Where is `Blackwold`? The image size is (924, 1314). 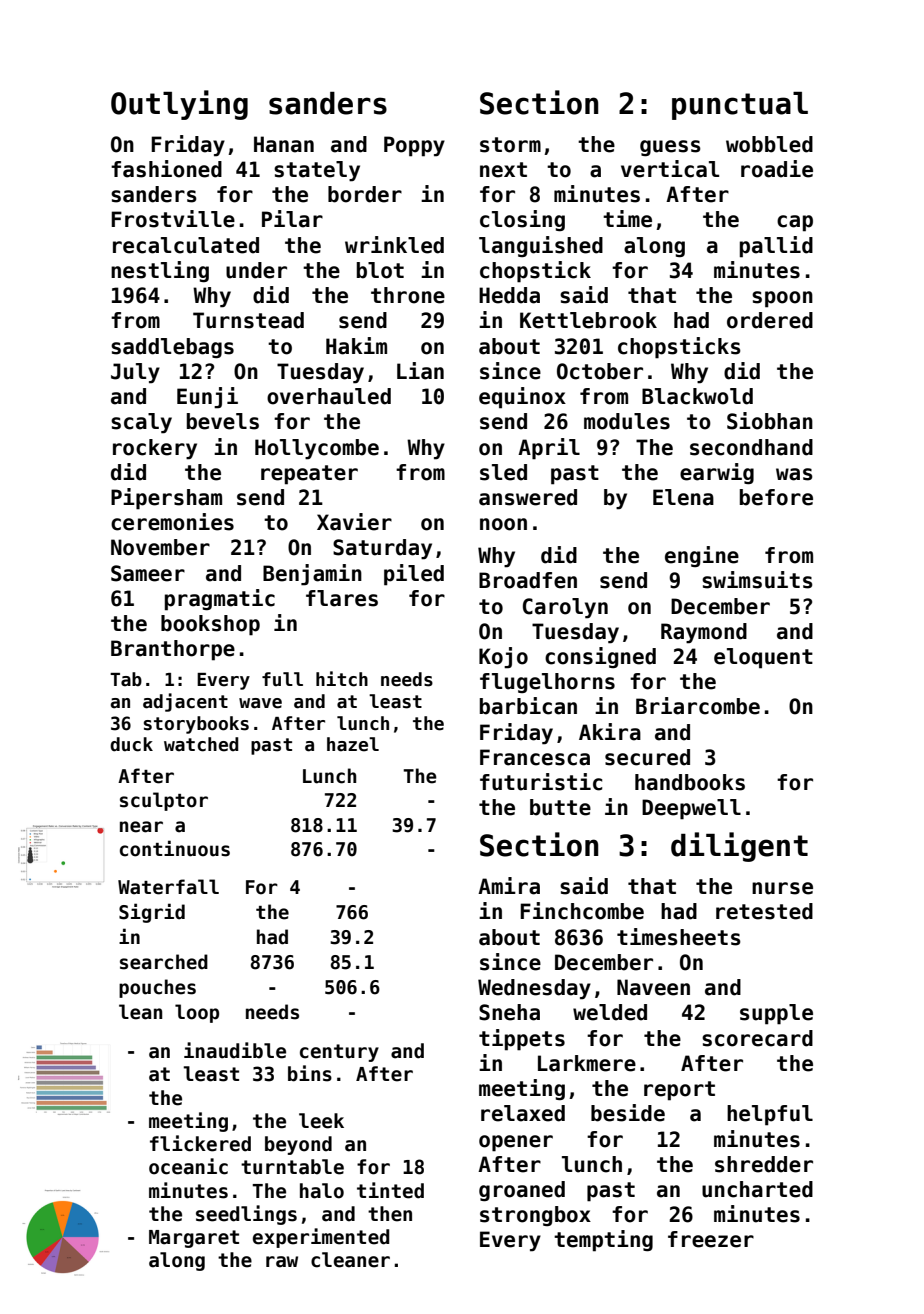 Blackwold is located at coordinates (697, 396).
